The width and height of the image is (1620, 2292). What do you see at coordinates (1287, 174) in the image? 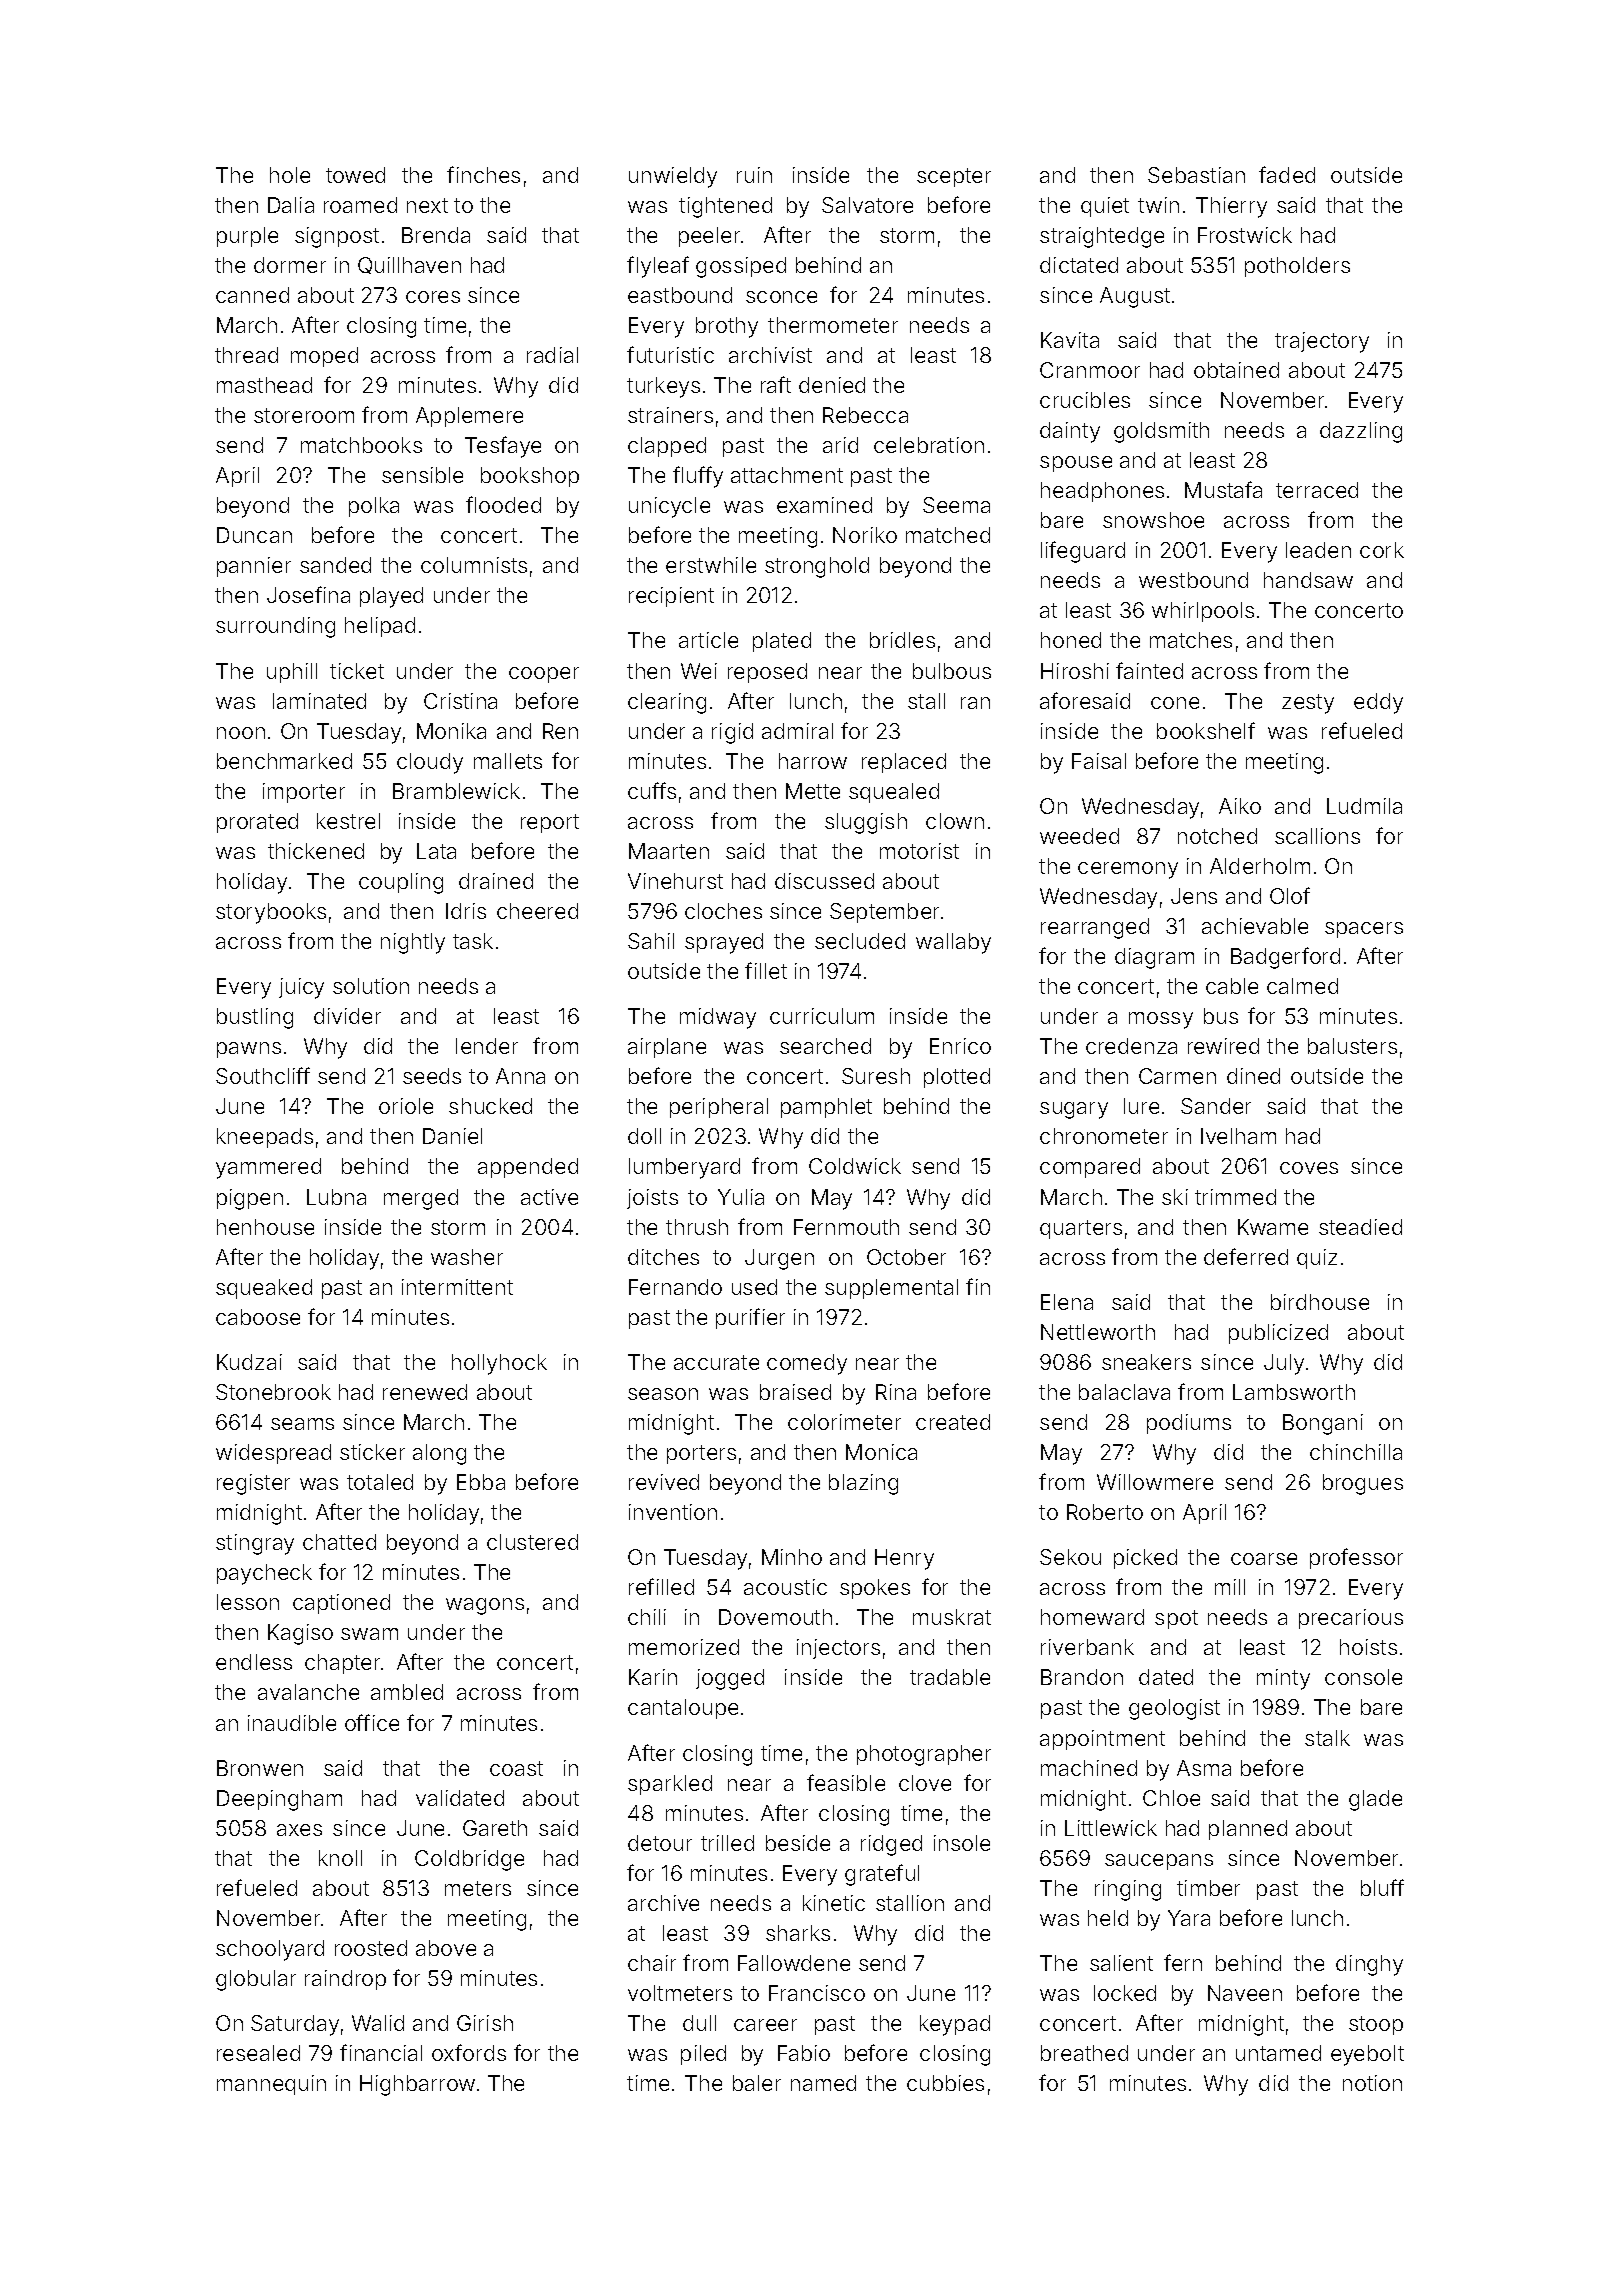
I see `faded` at bounding box center [1287, 174].
